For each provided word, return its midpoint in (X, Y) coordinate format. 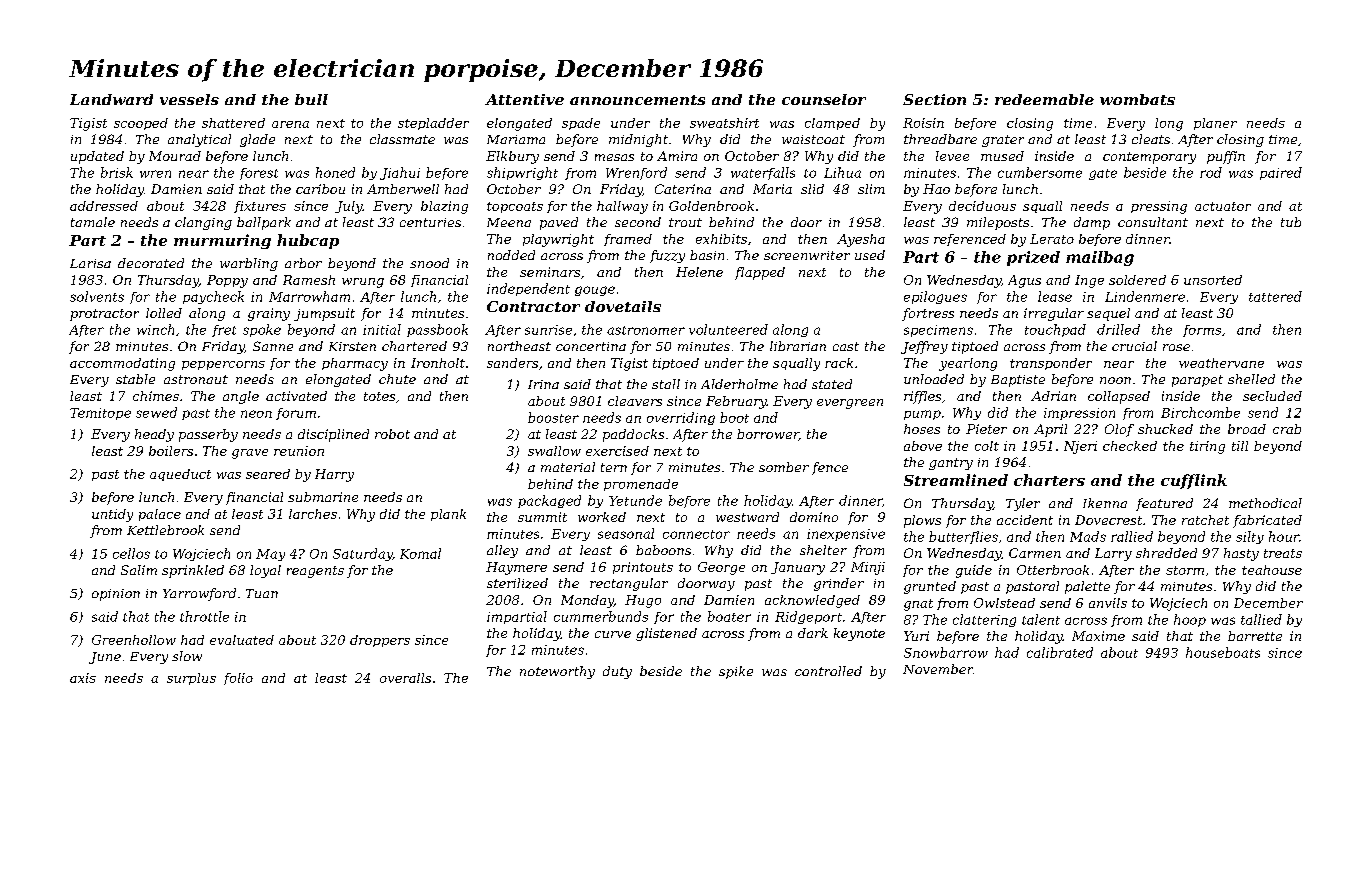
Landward (111, 99)
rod (1211, 172)
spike (736, 672)
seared (268, 474)
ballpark (264, 223)
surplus (191, 679)
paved (559, 223)
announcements (637, 100)
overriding (681, 418)
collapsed (1119, 397)
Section (934, 99)
